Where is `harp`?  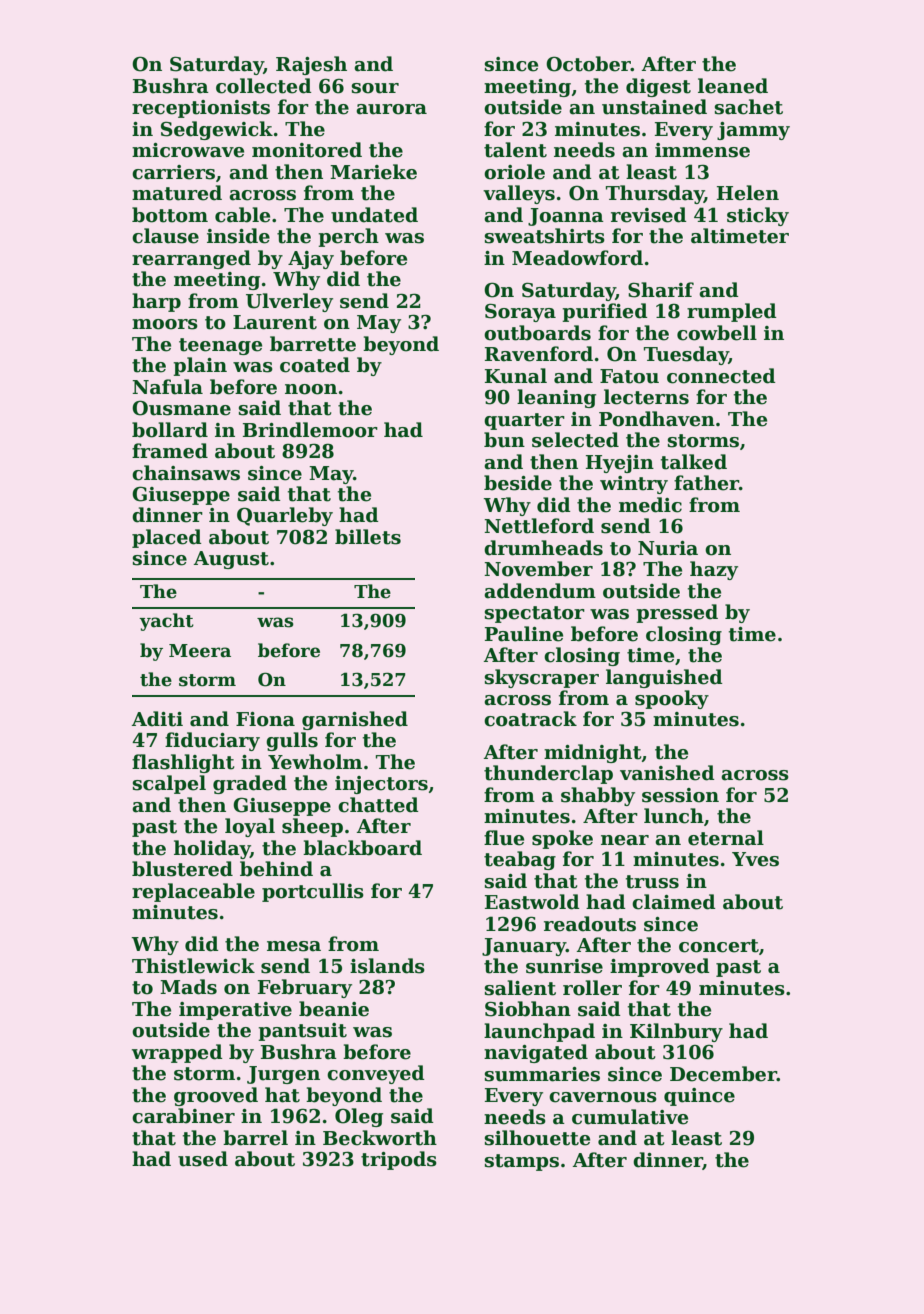 harp is located at coordinates (156, 302).
